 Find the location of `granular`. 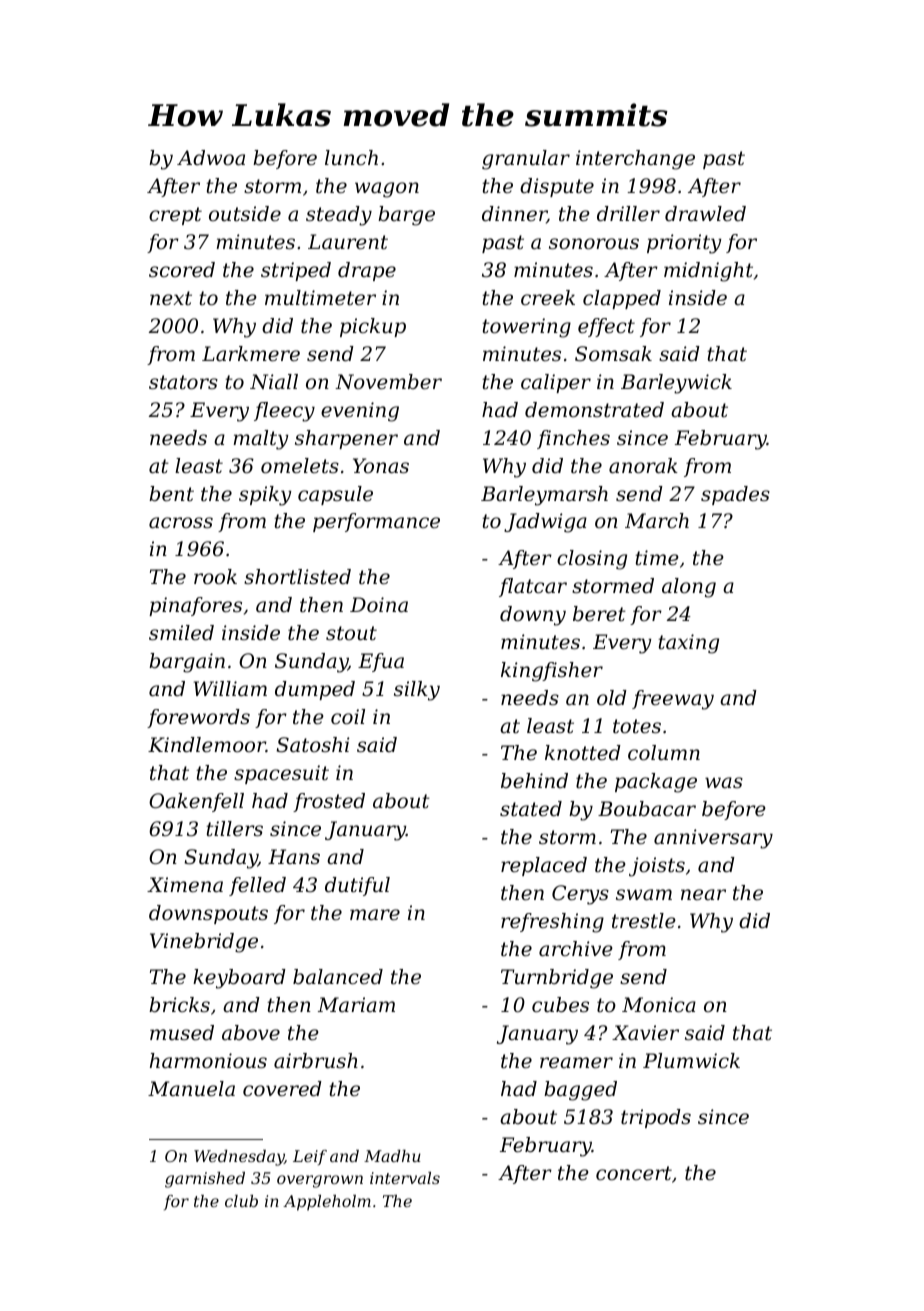

granular is located at coordinates (526, 160).
